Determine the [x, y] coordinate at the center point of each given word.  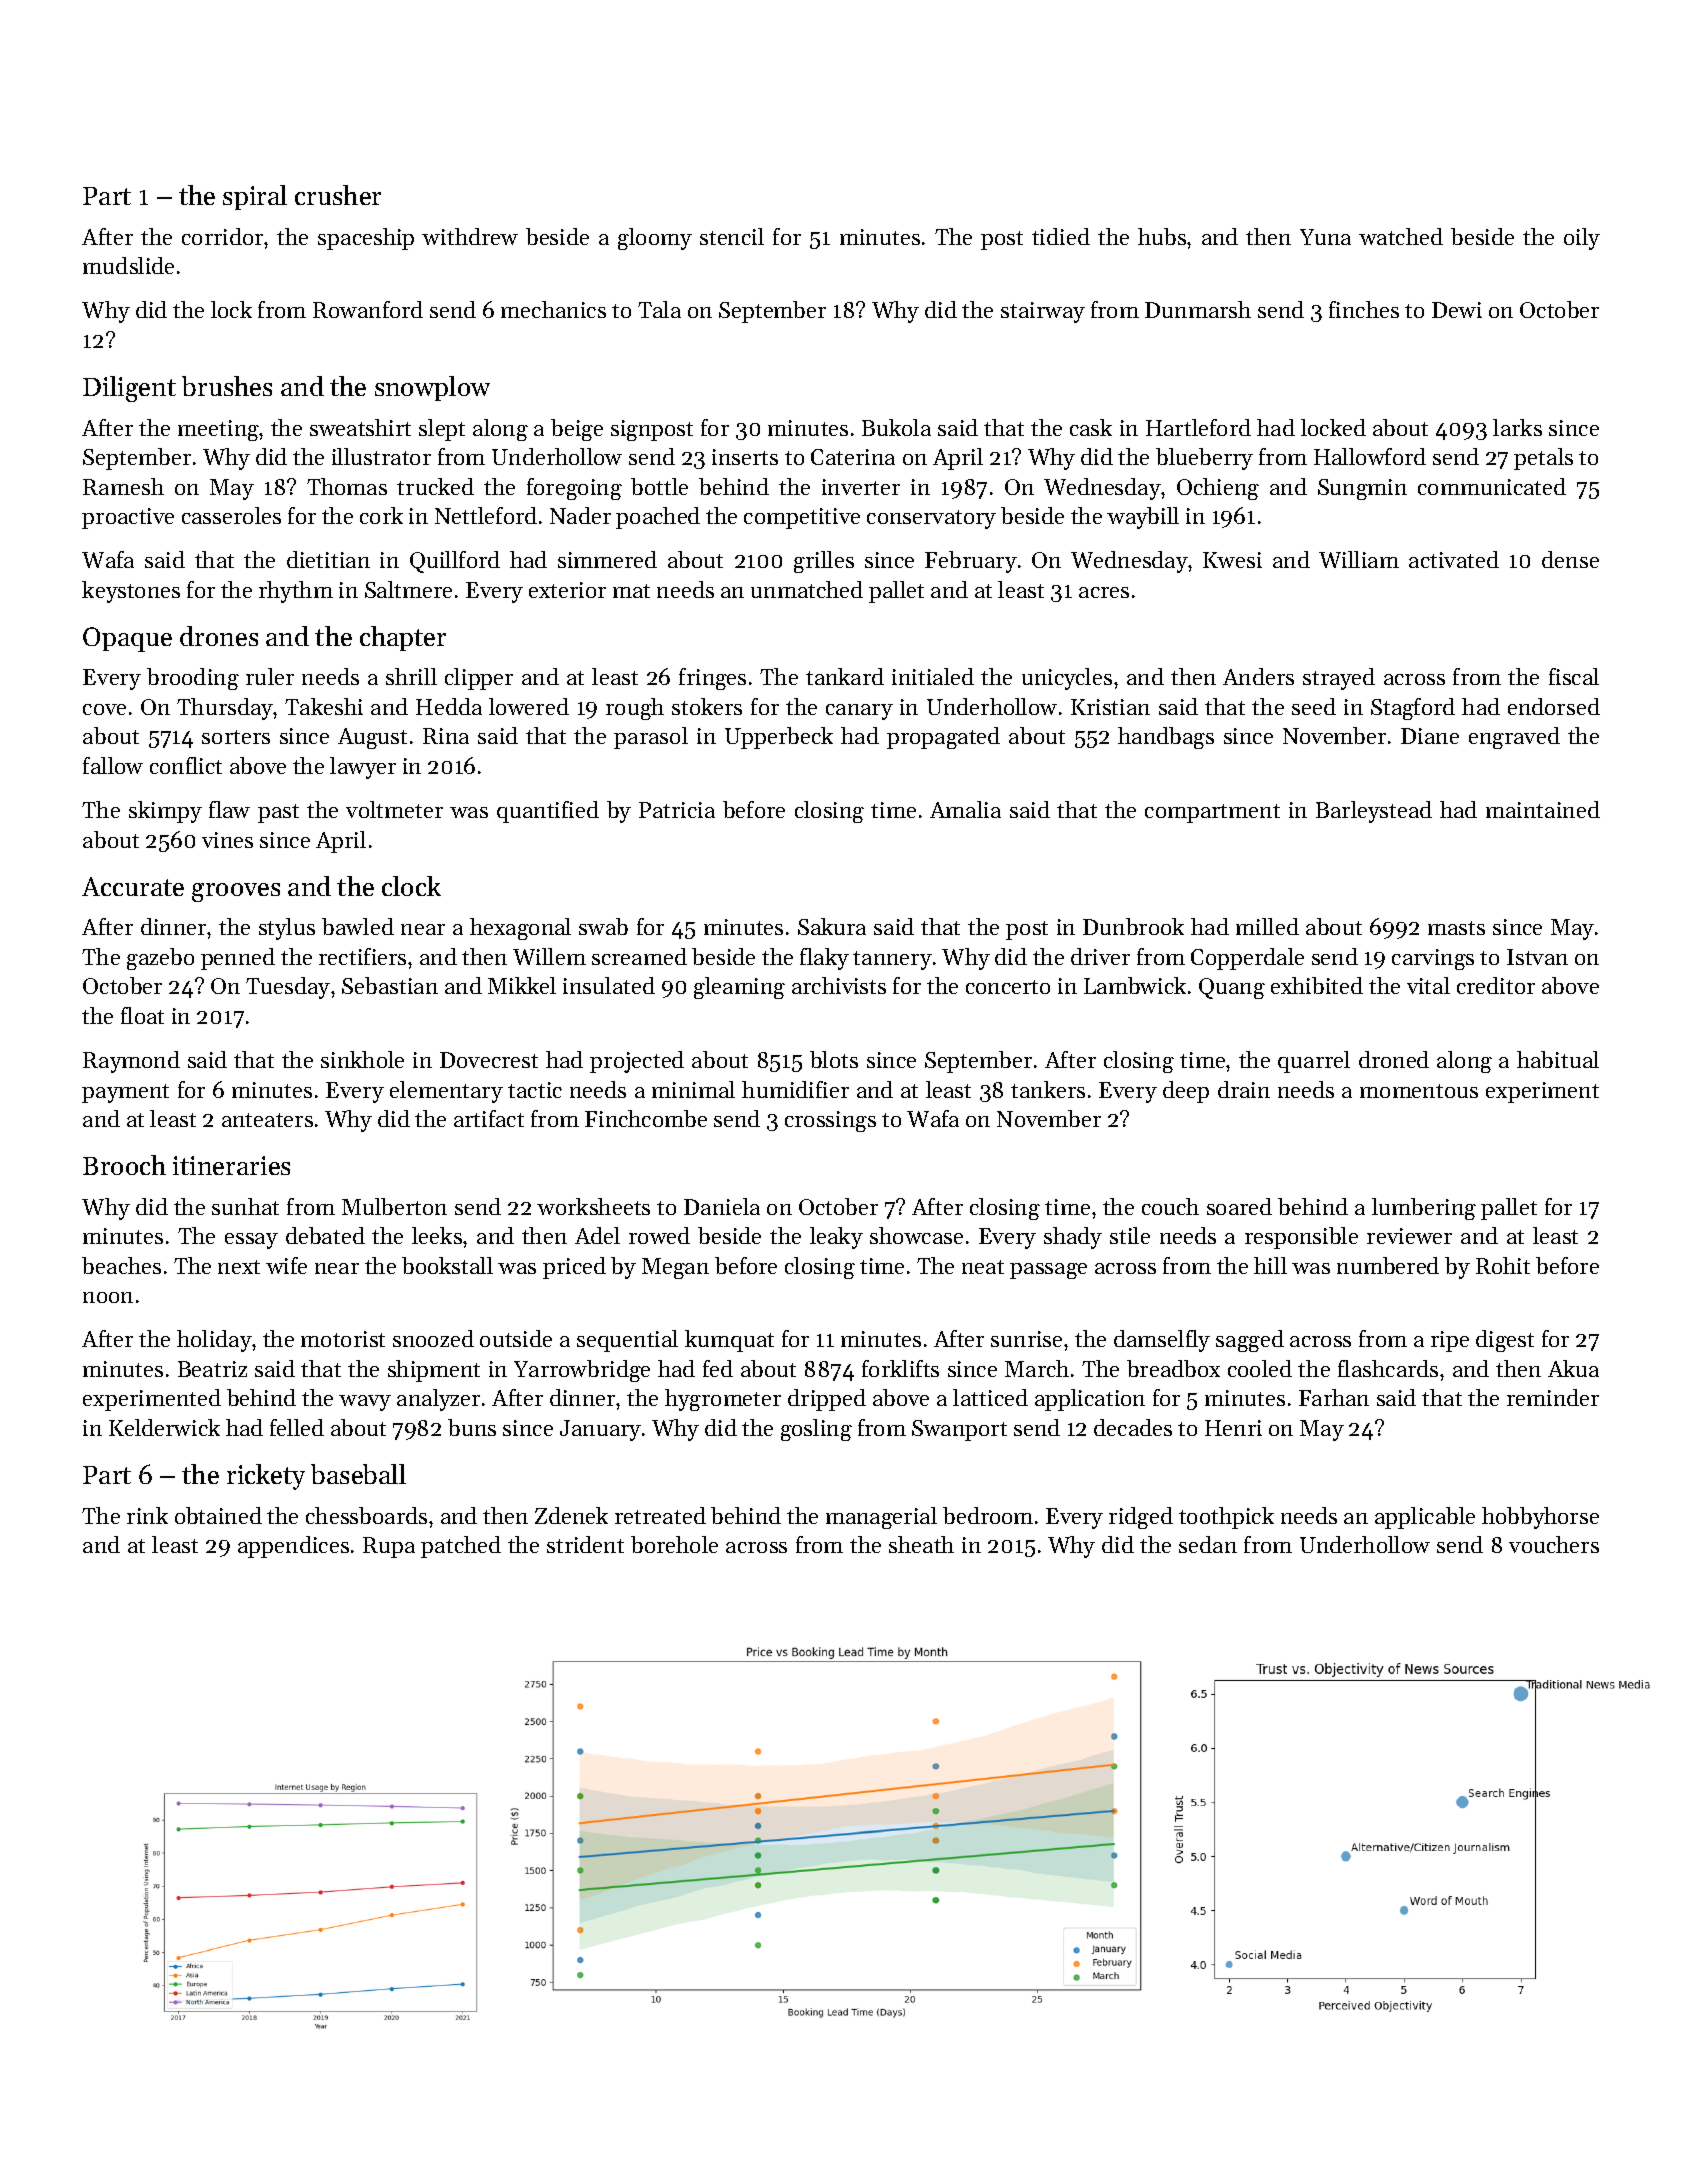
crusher [338, 195]
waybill [1143, 518]
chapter [403, 638]
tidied [1061, 236]
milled [1267, 926]
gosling [816, 1430]
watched [1401, 236]
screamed [639, 956]
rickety [266, 1477]
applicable [1425, 1518]
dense [1570, 559]
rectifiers [362, 956]
